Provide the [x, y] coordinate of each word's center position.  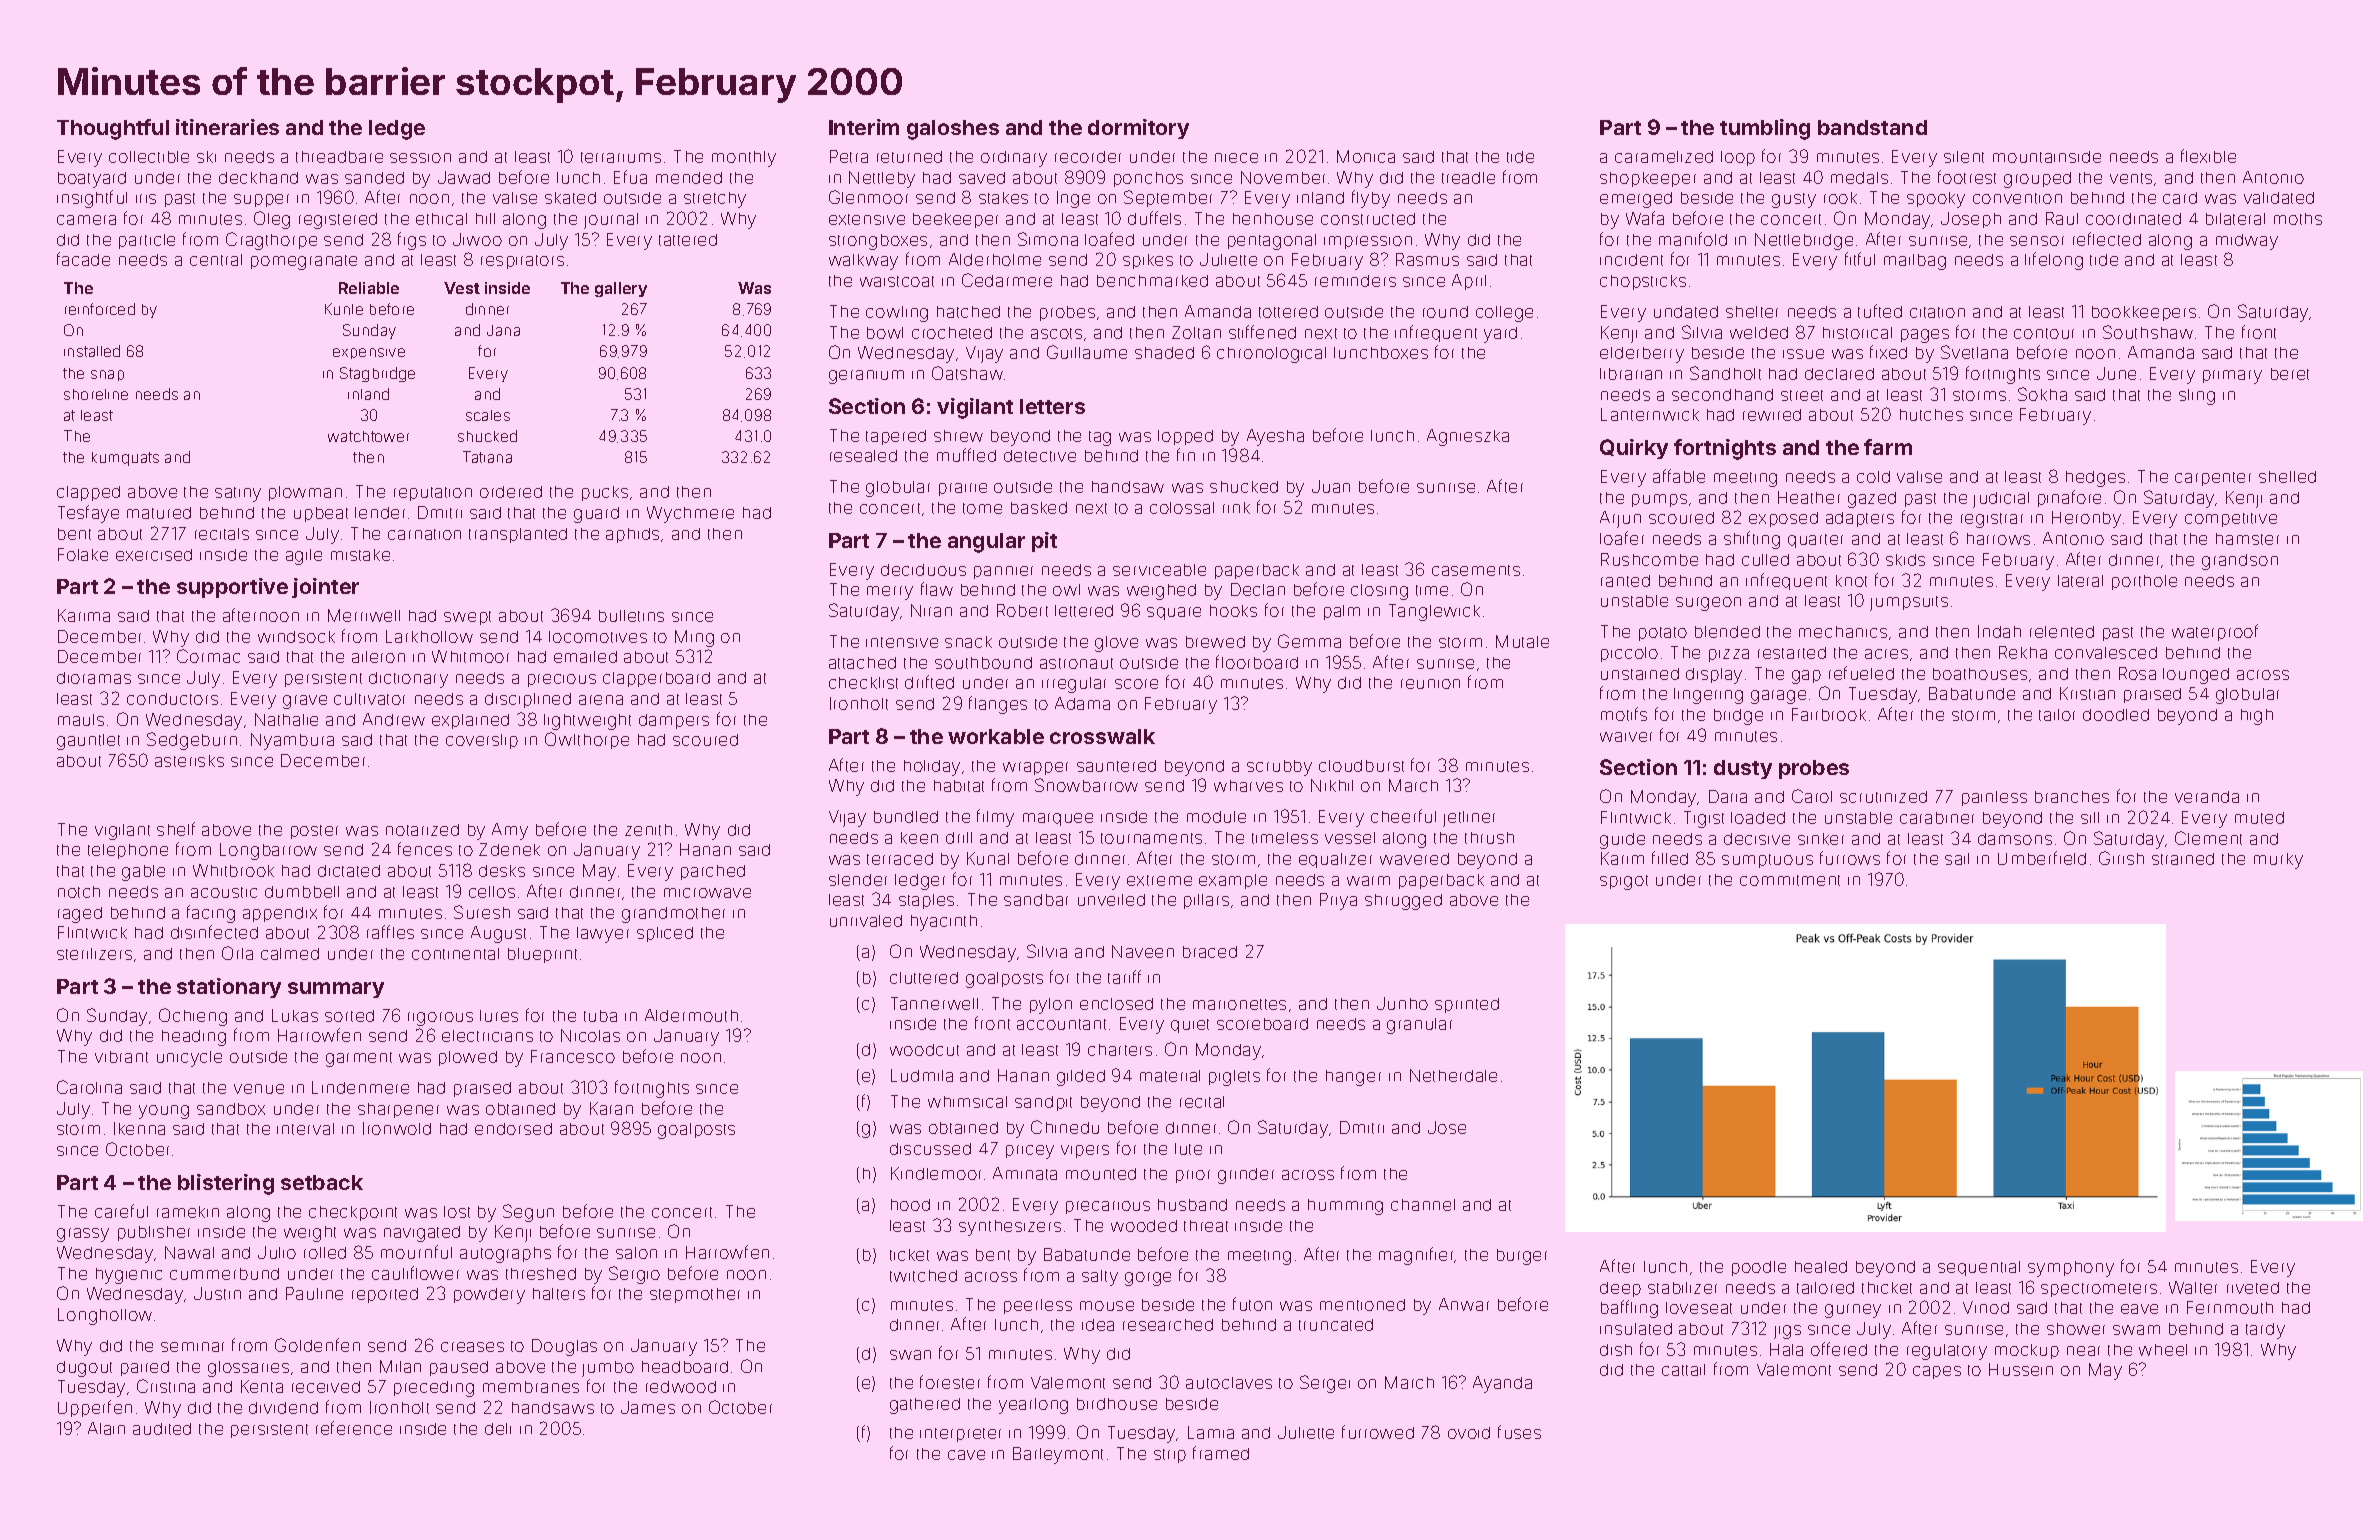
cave [966, 1455]
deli [498, 1429]
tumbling [1765, 129]
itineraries [227, 127]
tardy [2265, 1331]
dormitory [1138, 129]
